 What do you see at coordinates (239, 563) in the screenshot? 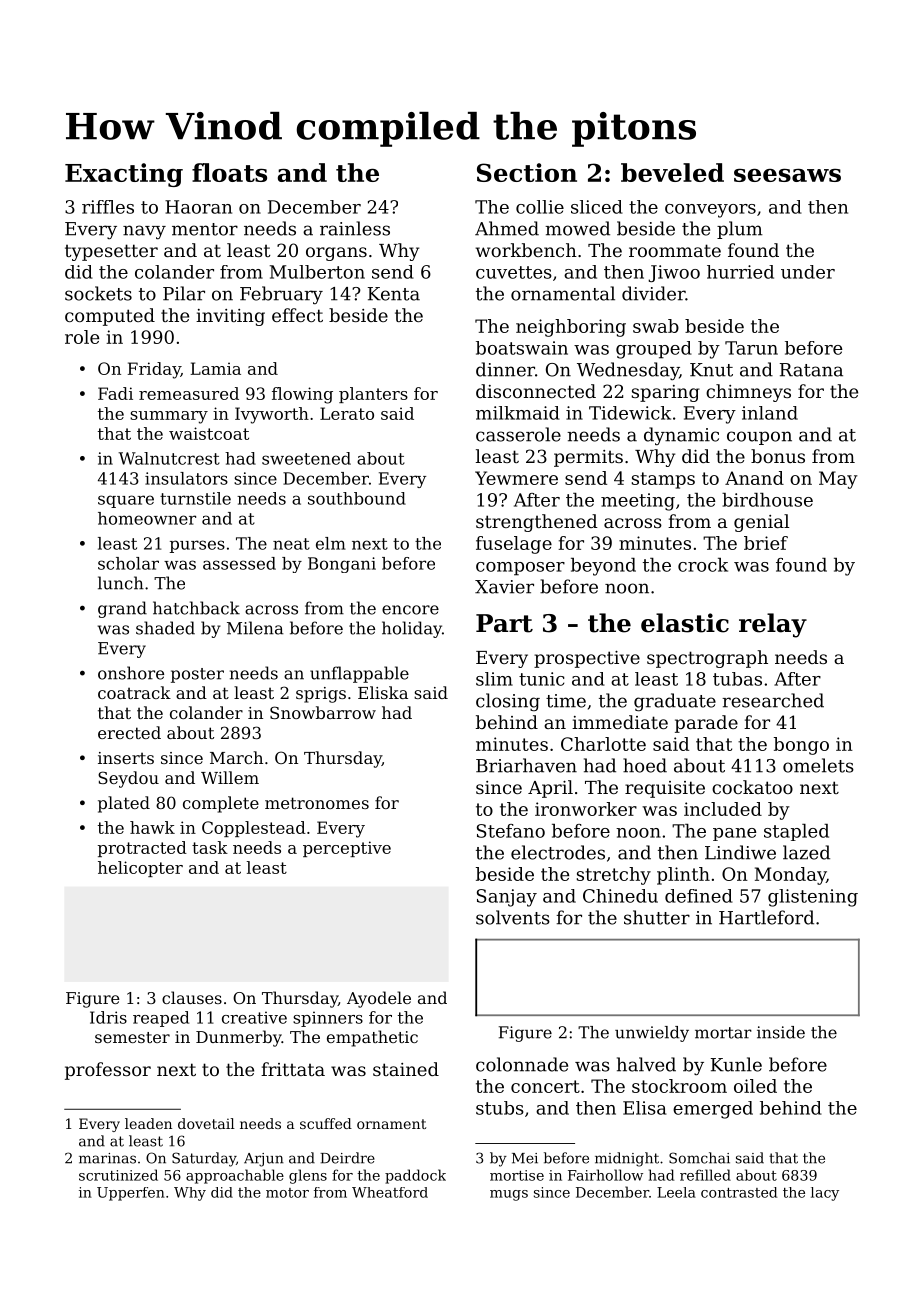
I see `assessed` at bounding box center [239, 563].
